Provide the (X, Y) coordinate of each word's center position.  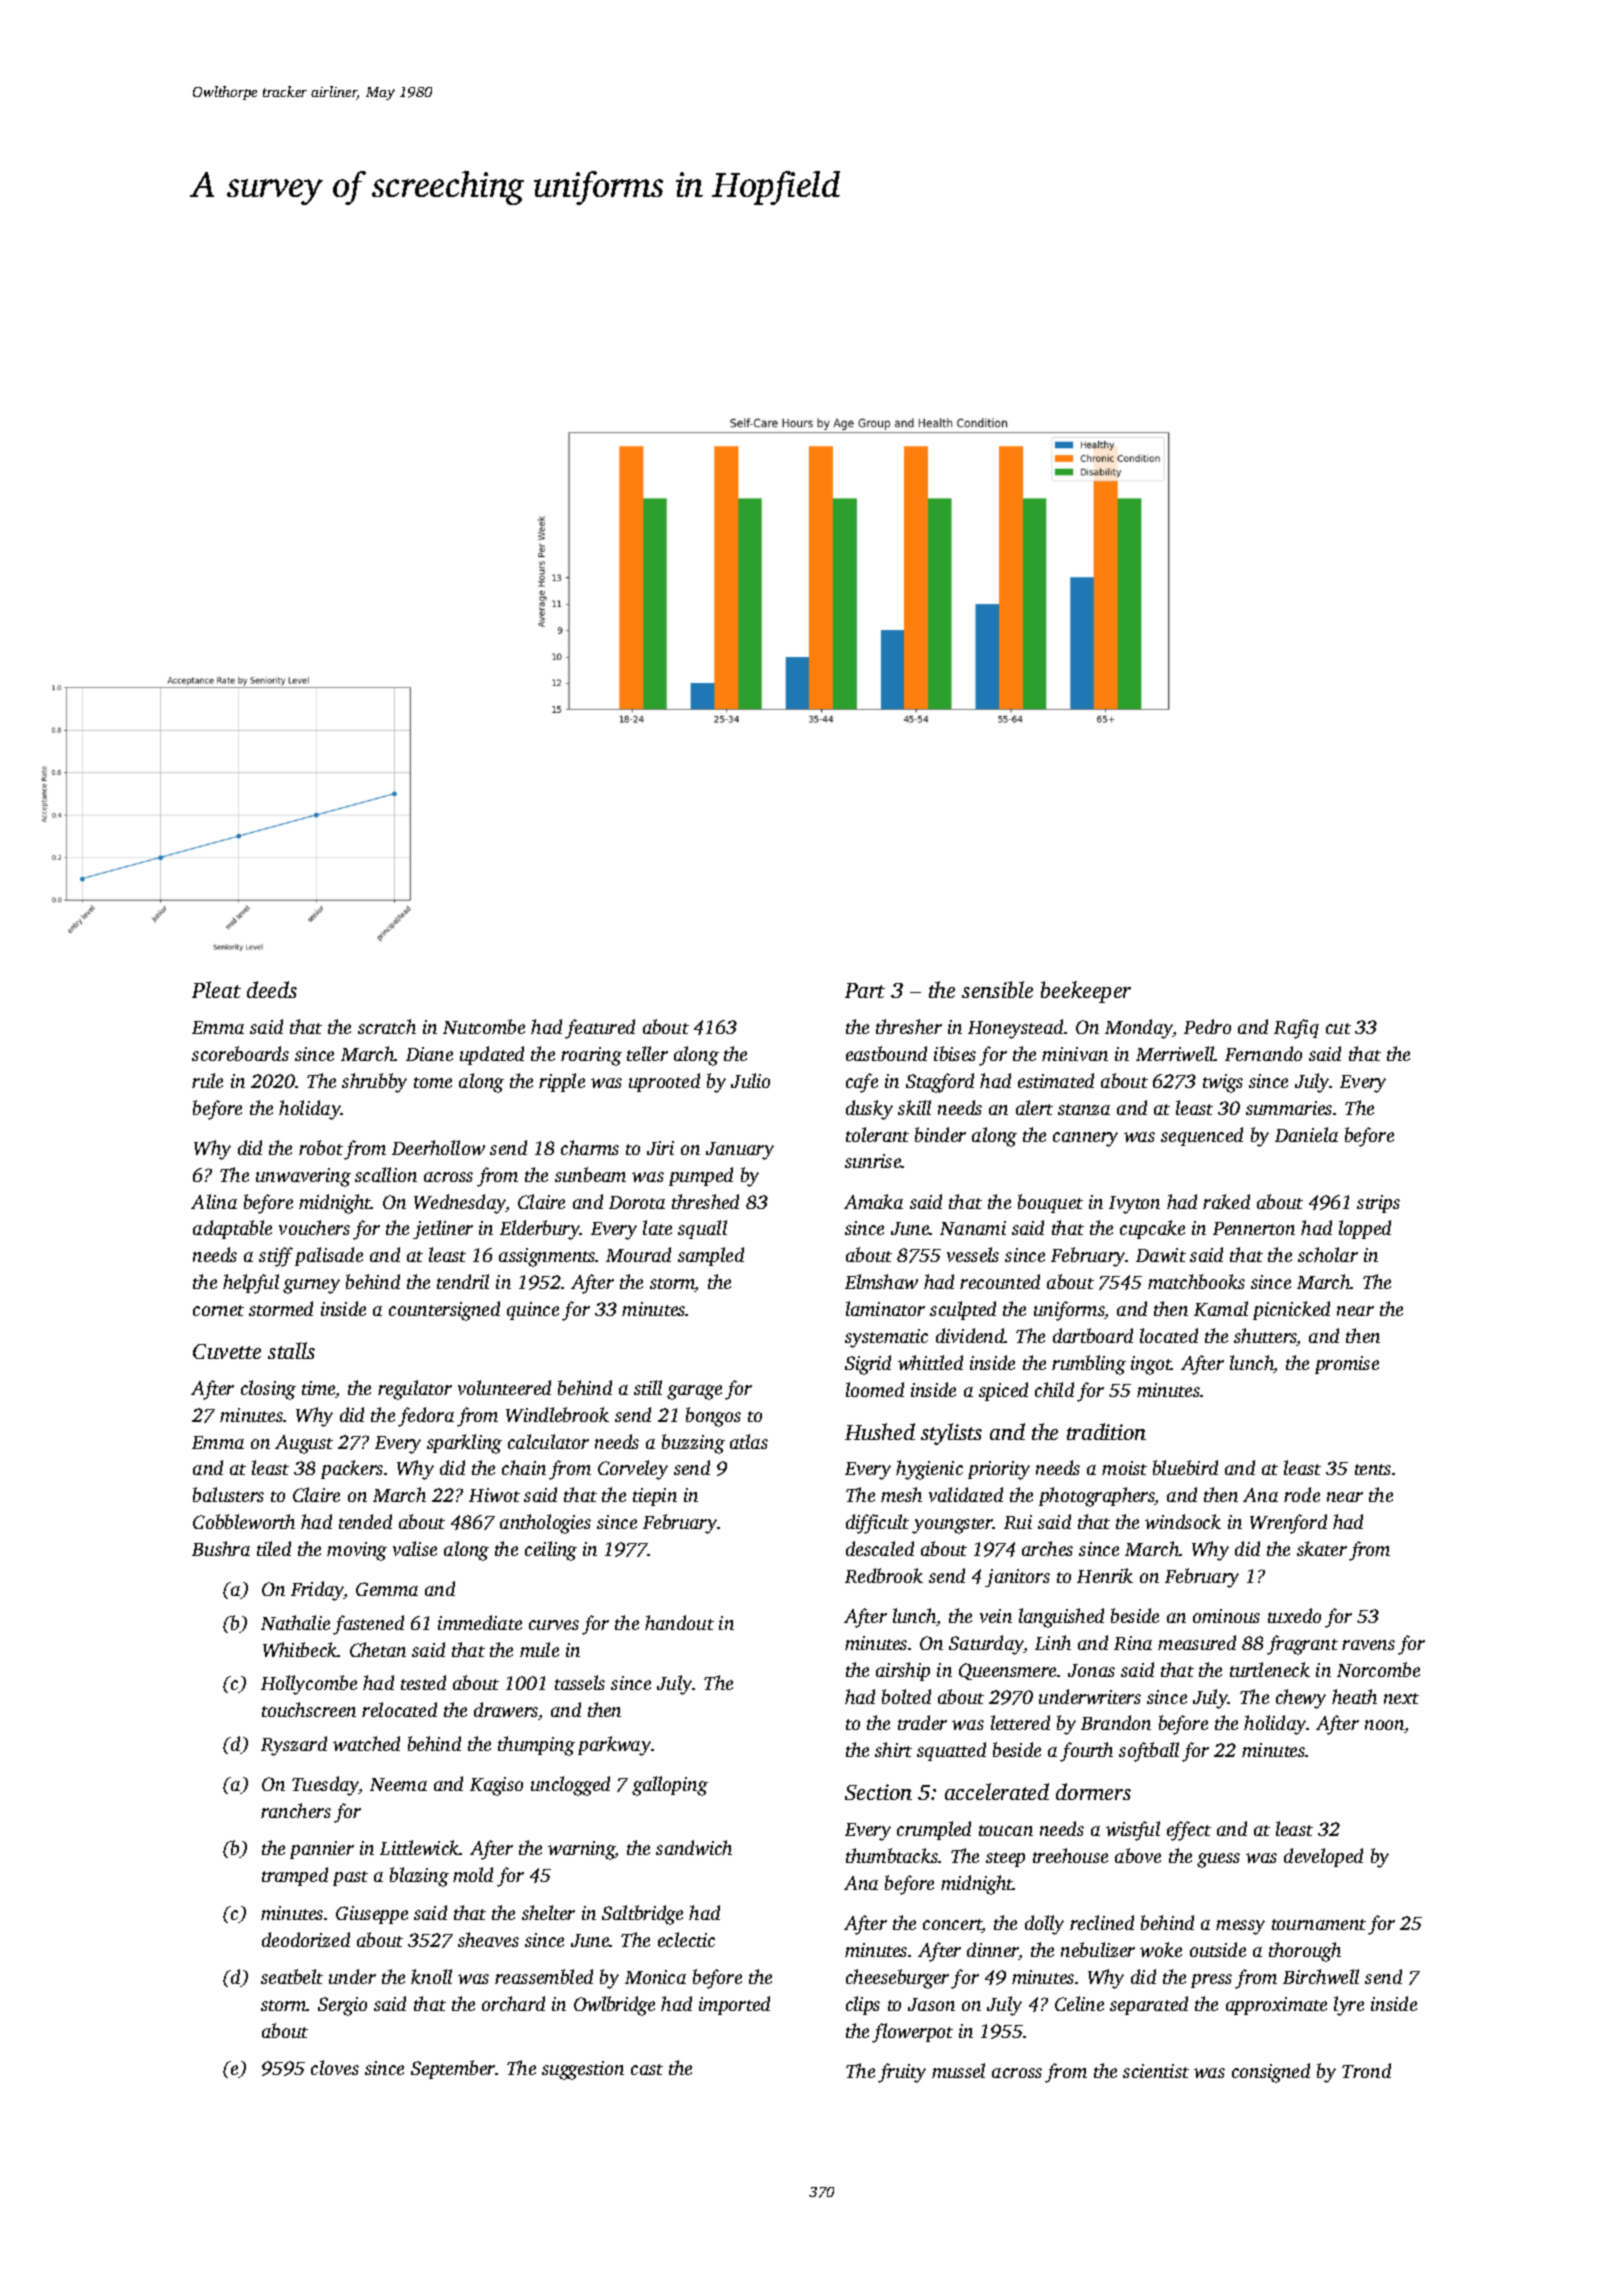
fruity (902, 2073)
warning (581, 1850)
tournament (1319, 1924)
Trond (1366, 2070)
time (319, 1389)
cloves (335, 2067)
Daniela (1306, 1134)
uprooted (664, 1082)
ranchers (296, 1810)
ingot (1151, 1365)
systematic (886, 1338)
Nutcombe (484, 1026)
